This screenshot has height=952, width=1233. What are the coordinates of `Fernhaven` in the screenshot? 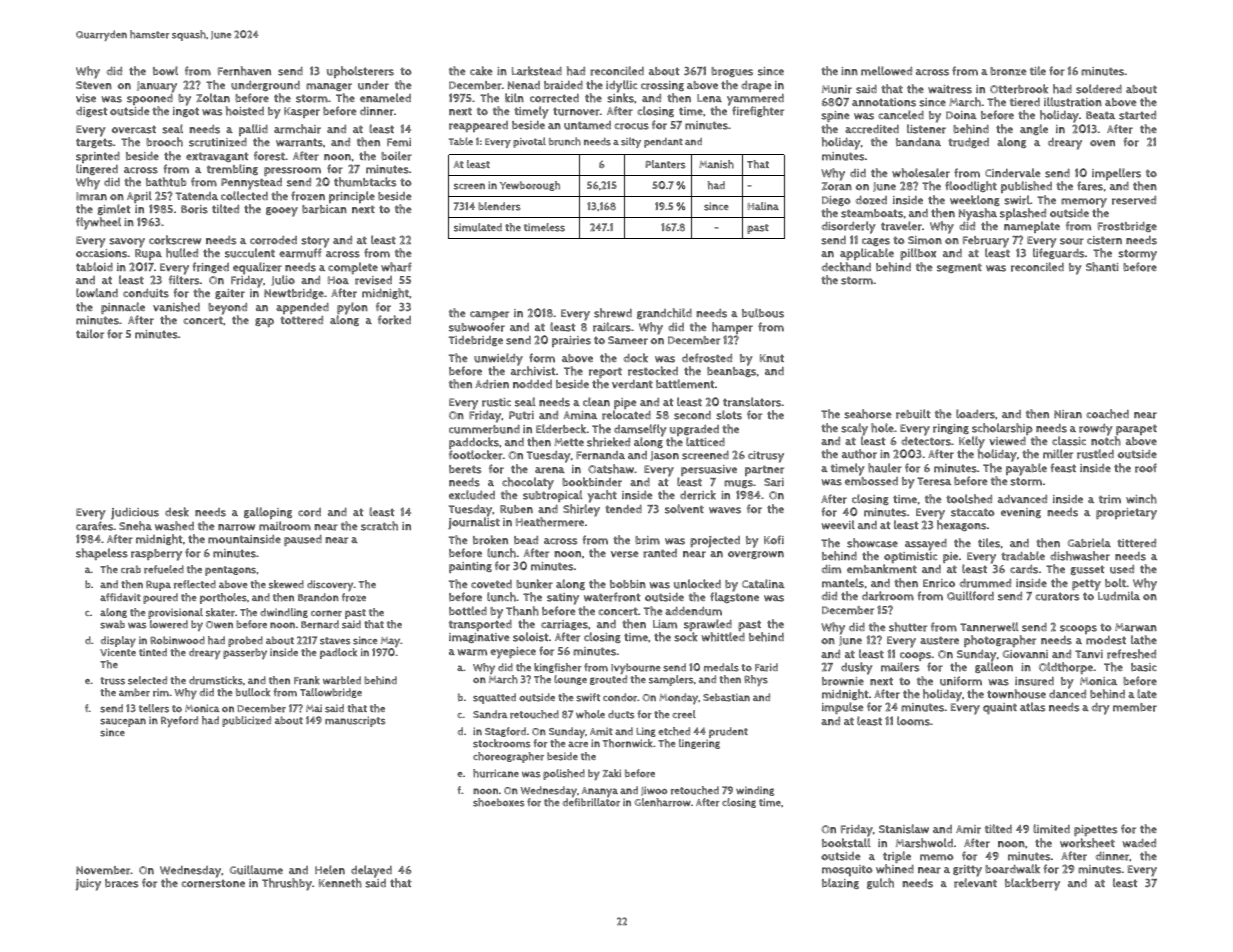 It's located at (244, 71).
